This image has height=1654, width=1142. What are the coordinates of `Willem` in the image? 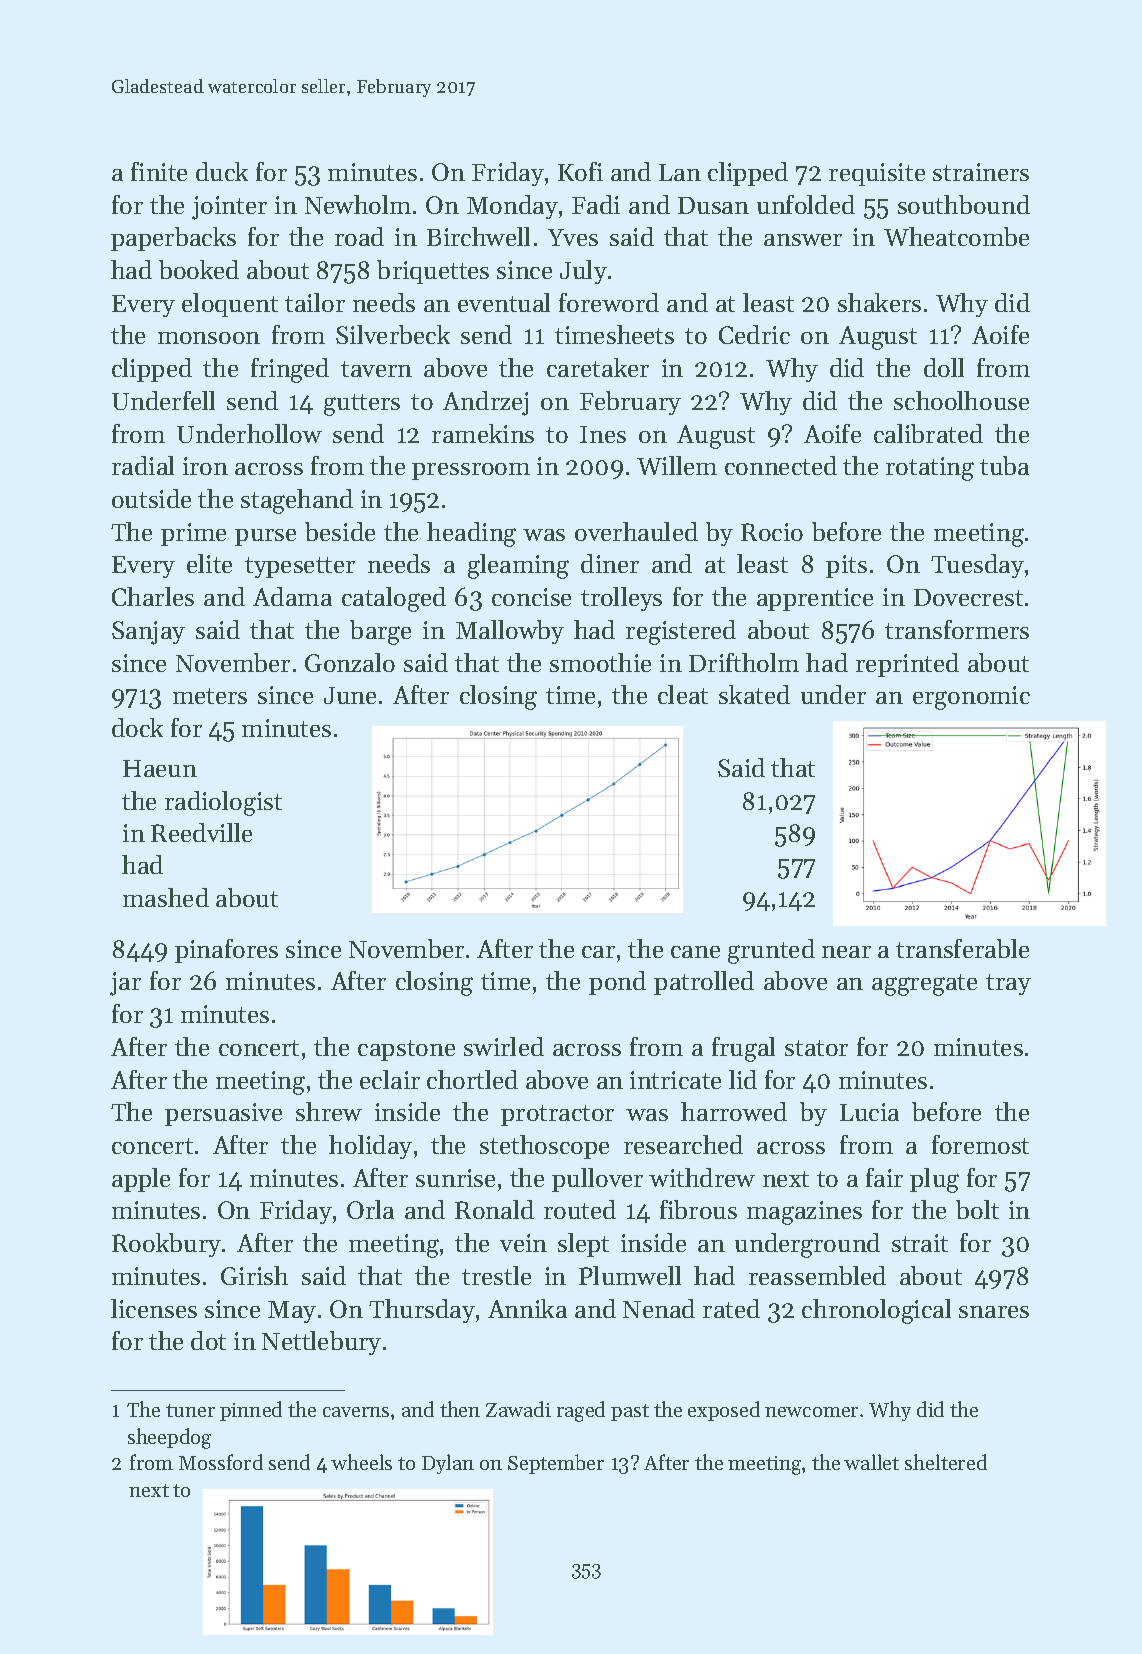 It's located at (677, 465).
